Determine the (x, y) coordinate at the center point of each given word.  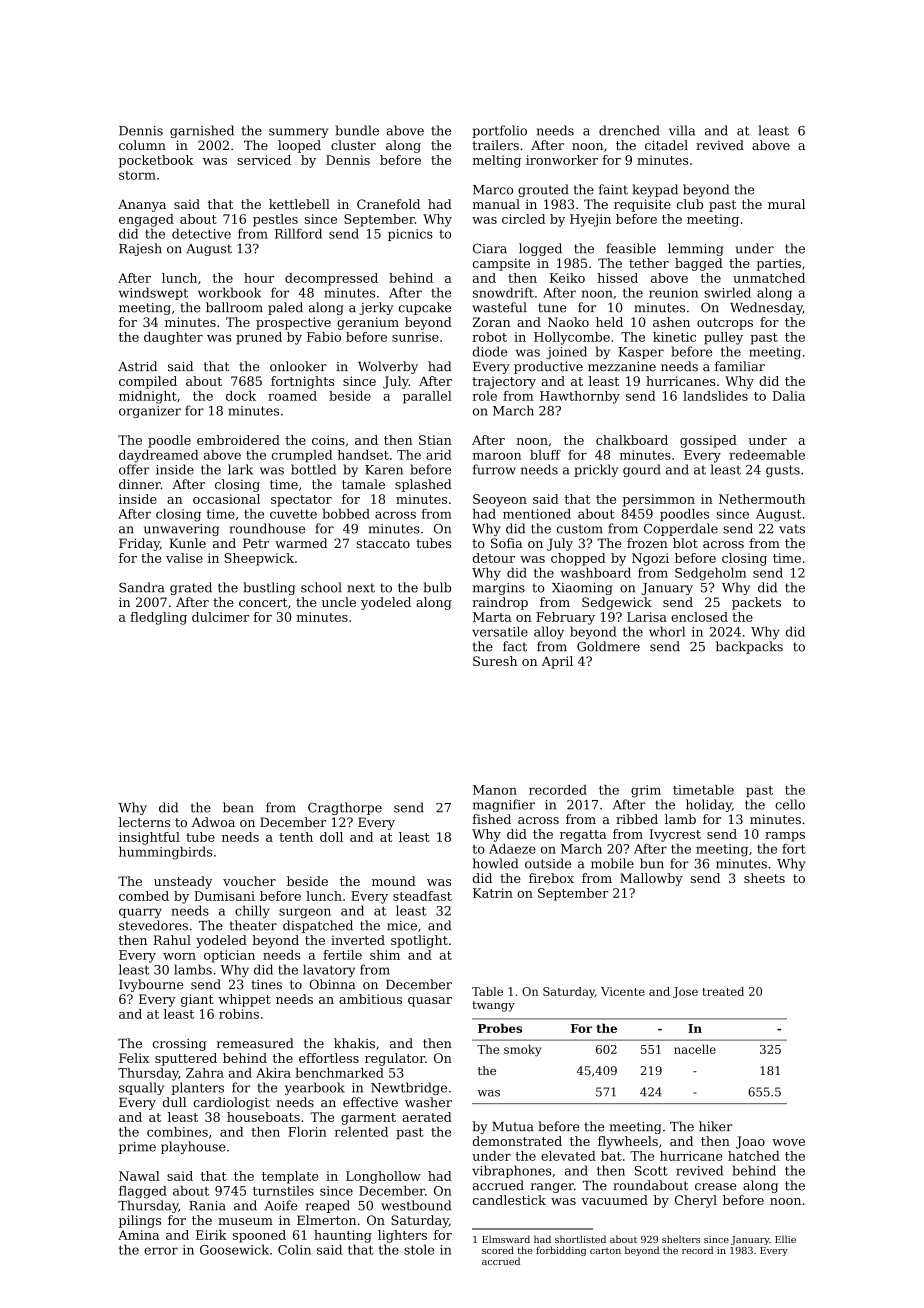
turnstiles (283, 1191)
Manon (495, 790)
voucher (249, 881)
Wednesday (766, 308)
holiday (709, 805)
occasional (226, 499)
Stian (435, 440)
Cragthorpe (345, 808)
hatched (754, 1156)
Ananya (142, 206)
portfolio (499, 131)
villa (682, 130)
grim (646, 791)
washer (428, 1102)
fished (491, 819)
